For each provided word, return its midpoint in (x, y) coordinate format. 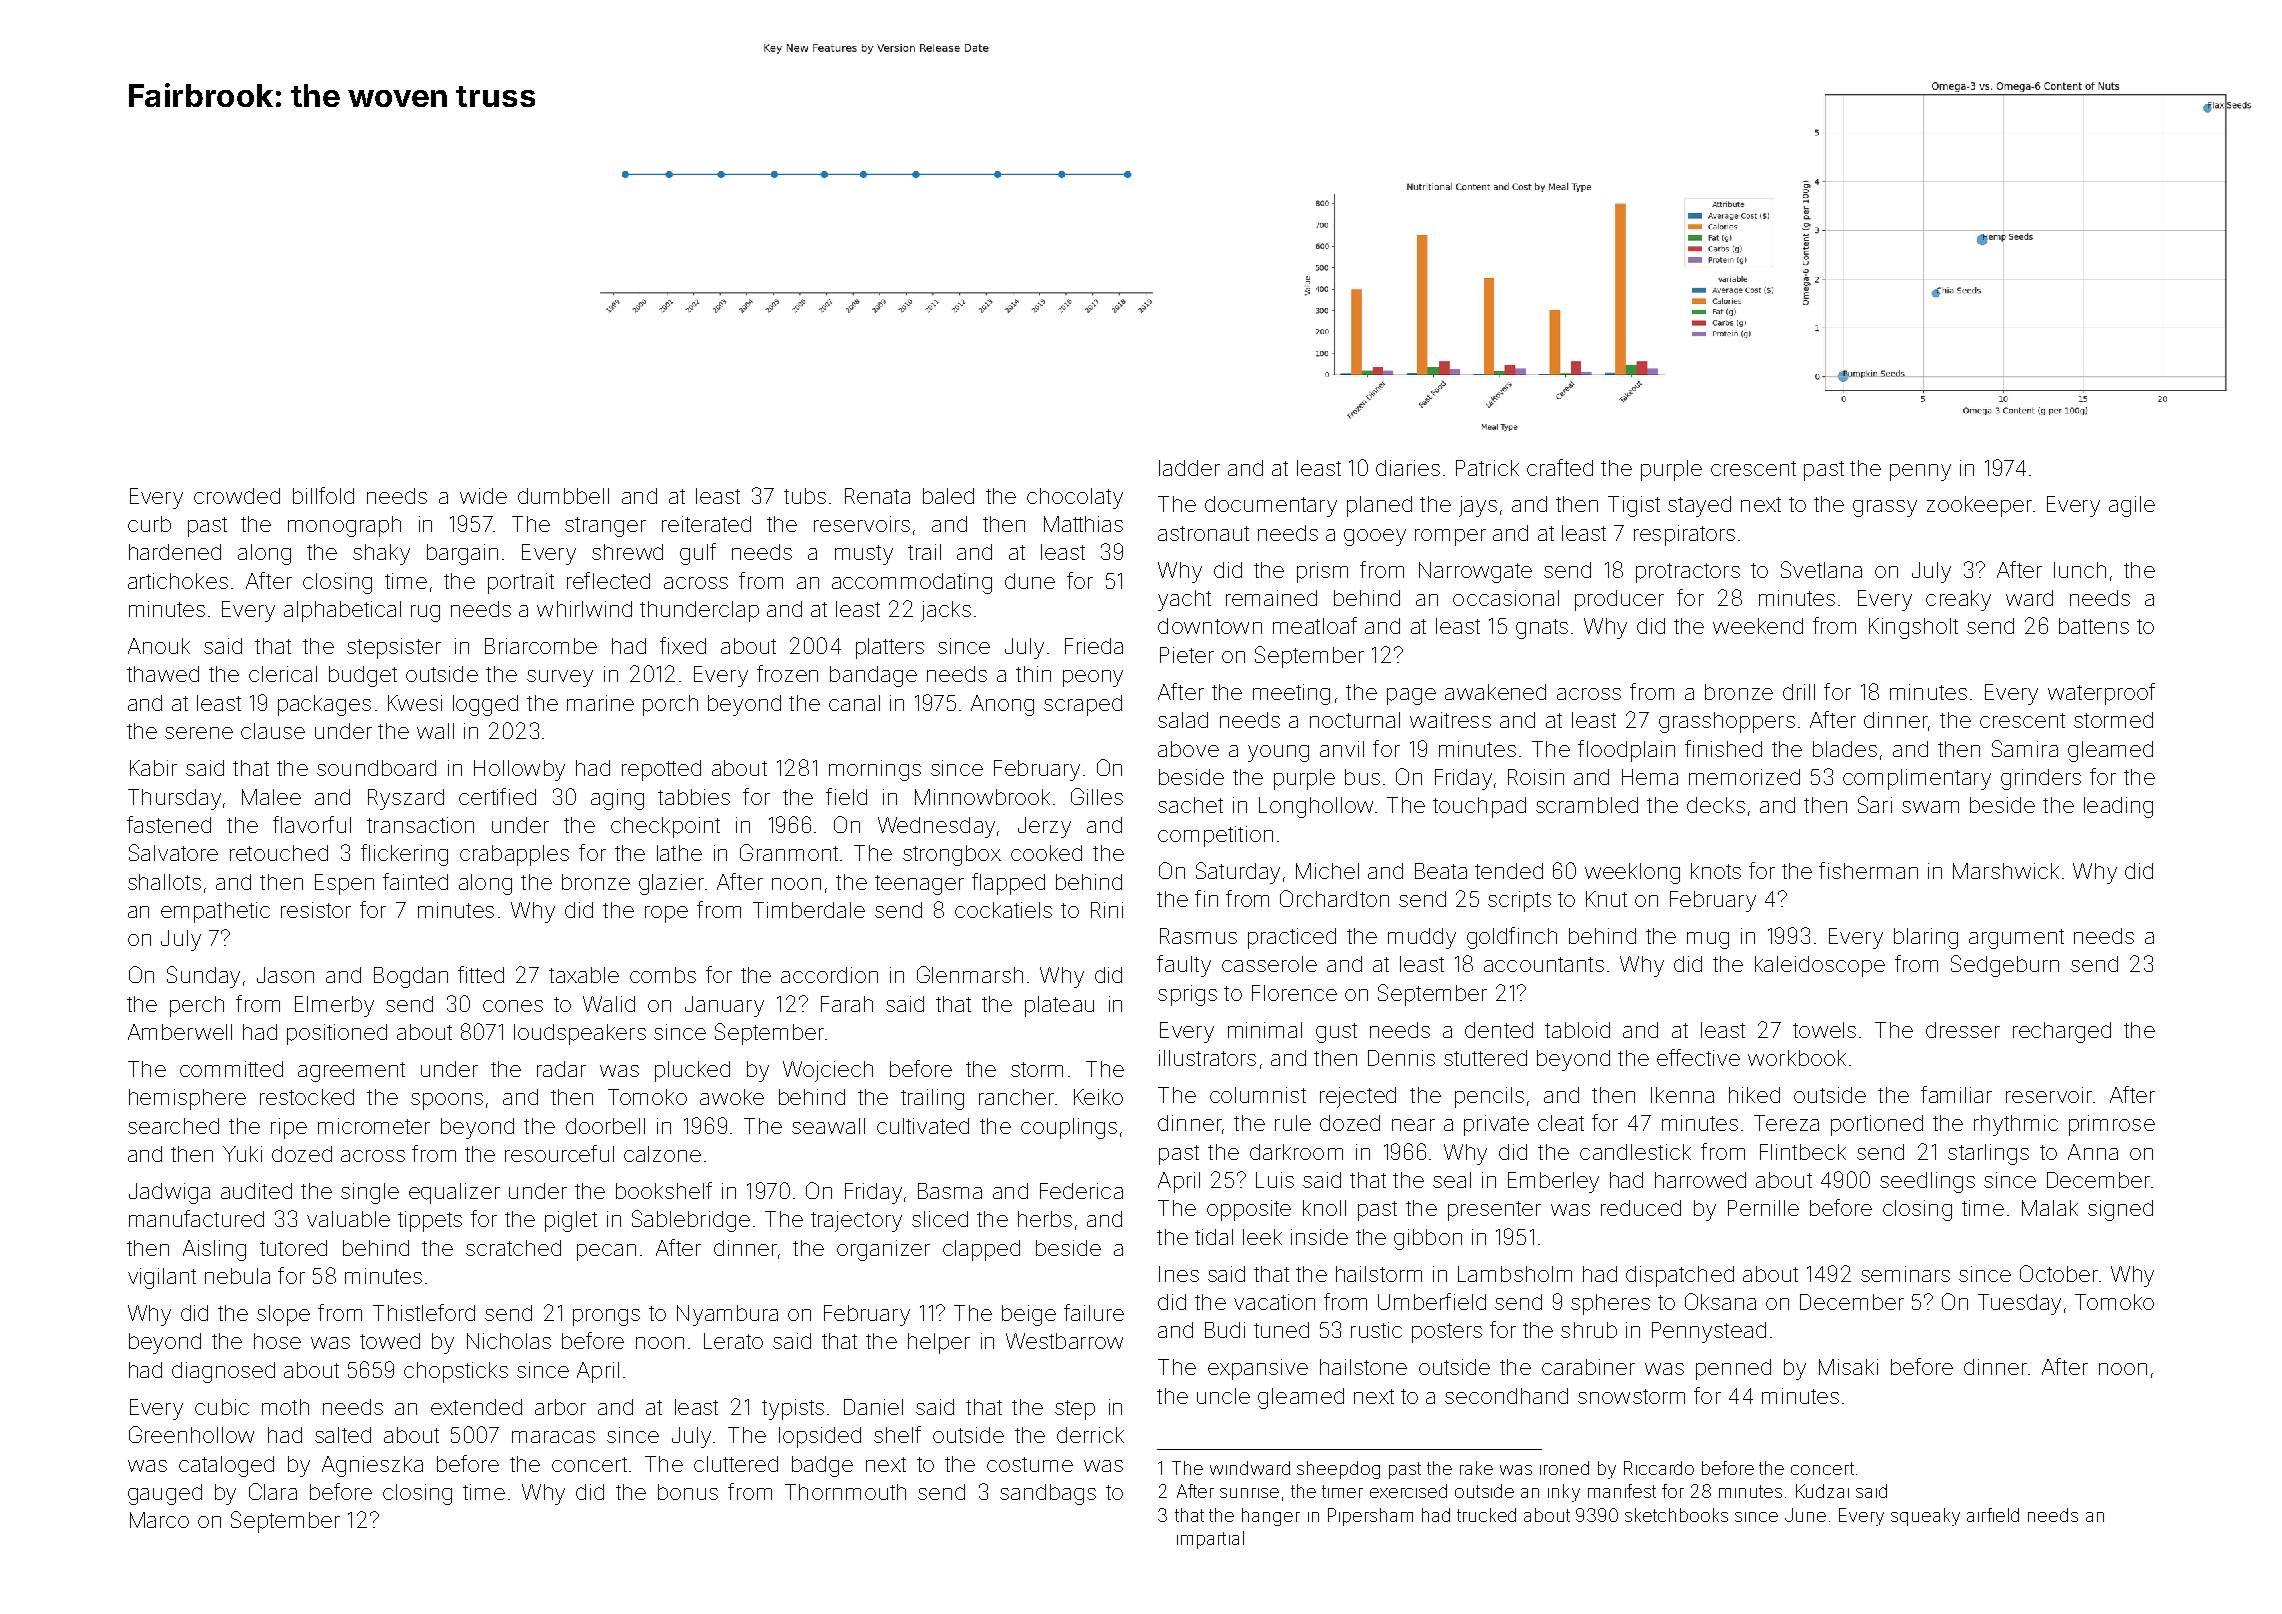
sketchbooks (1676, 1515)
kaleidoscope (1820, 966)
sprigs (1187, 995)
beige (1029, 1315)
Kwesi (415, 703)
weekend (1758, 626)
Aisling (214, 1250)
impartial (1210, 1540)
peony (1093, 678)
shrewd (627, 552)
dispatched (1680, 1276)
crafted (1560, 467)
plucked (692, 1071)
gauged (165, 1494)
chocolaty (1075, 498)
